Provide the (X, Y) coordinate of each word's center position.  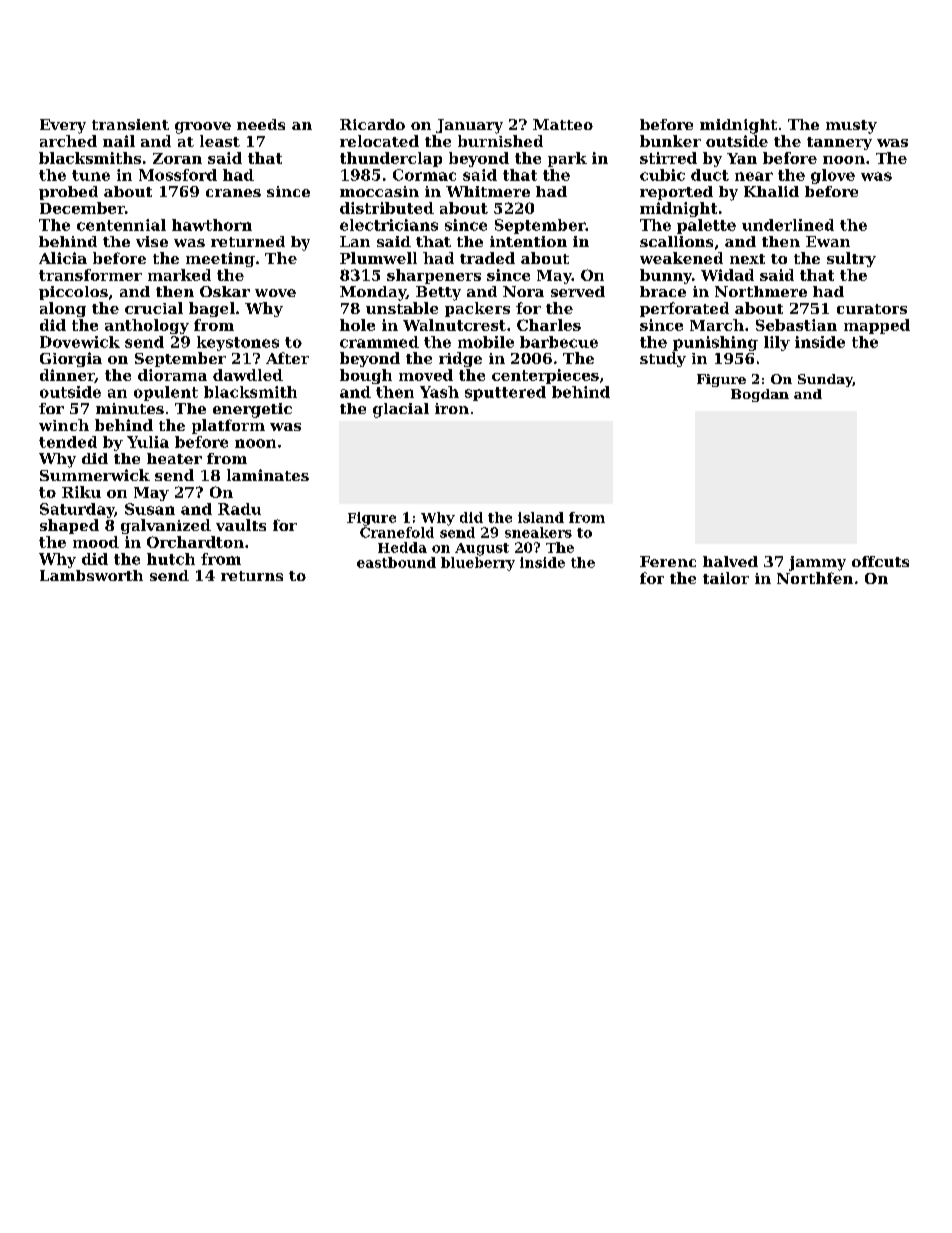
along (63, 309)
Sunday (825, 380)
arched (68, 141)
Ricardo (372, 124)
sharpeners (434, 276)
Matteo (563, 124)
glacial (401, 410)
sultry (851, 259)
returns (252, 576)
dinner (67, 376)
